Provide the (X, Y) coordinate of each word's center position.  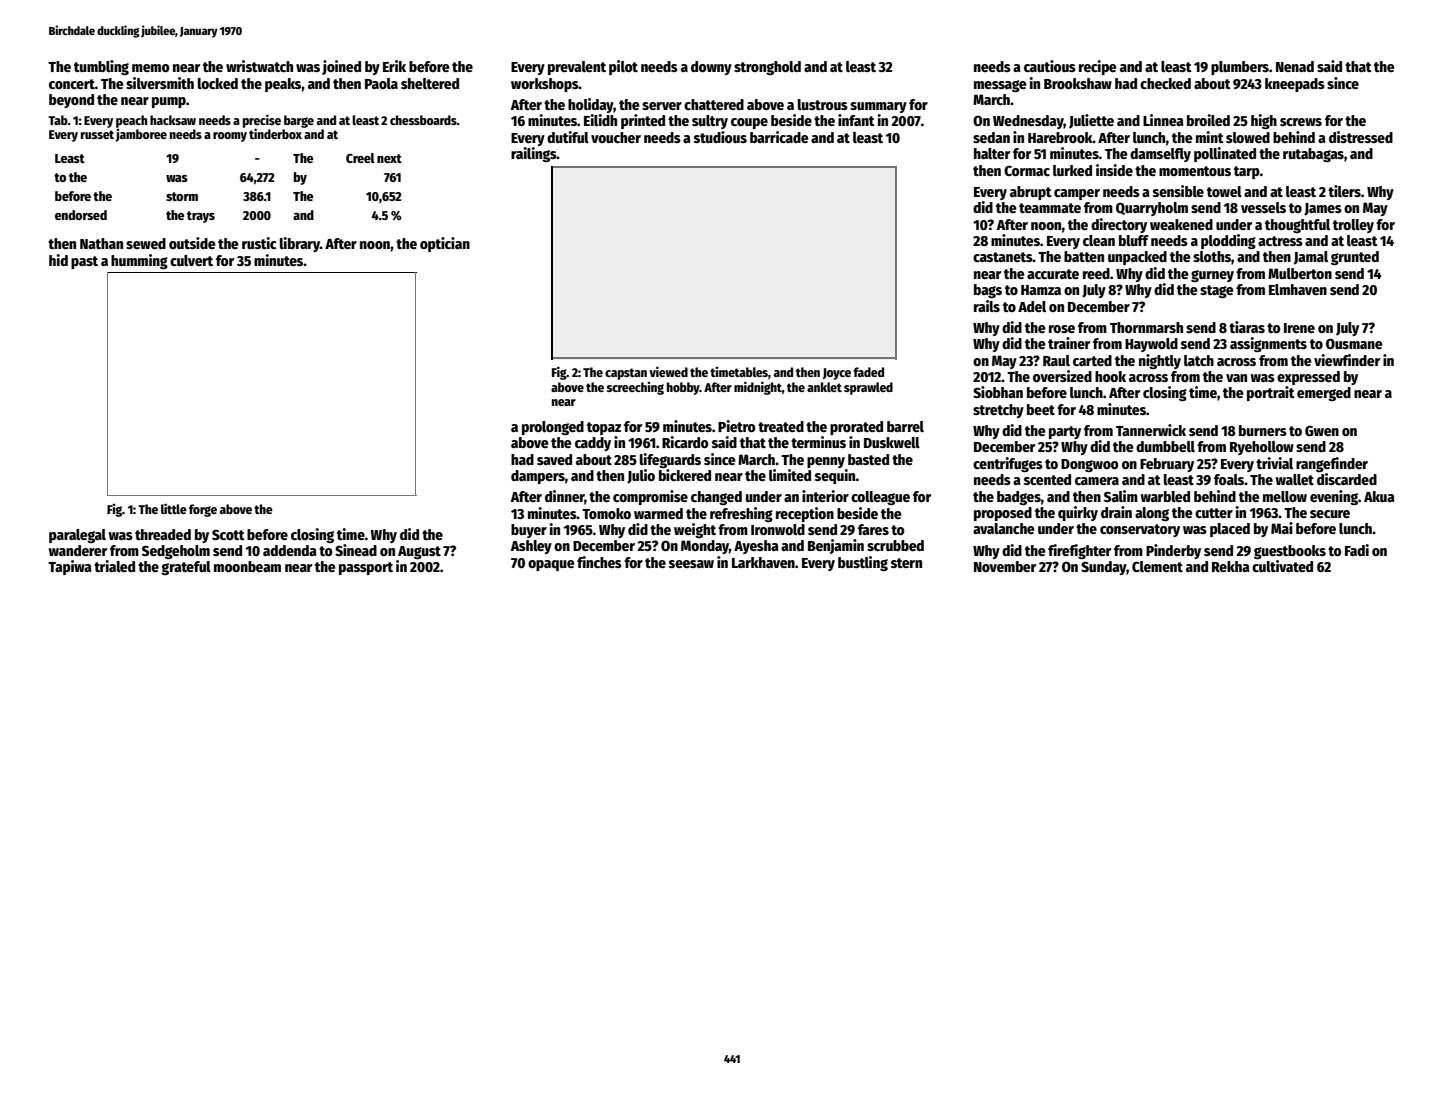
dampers (538, 477)
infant (856, 120)
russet (97, 134)
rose (1062, 329)
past (84, 262)
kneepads (1295, 85)
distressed (1361, 137)
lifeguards (670, 460)
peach (131, 121)
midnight (758, 388)
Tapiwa (70, 567)
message (1000, 86)
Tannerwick (1151, 430)
